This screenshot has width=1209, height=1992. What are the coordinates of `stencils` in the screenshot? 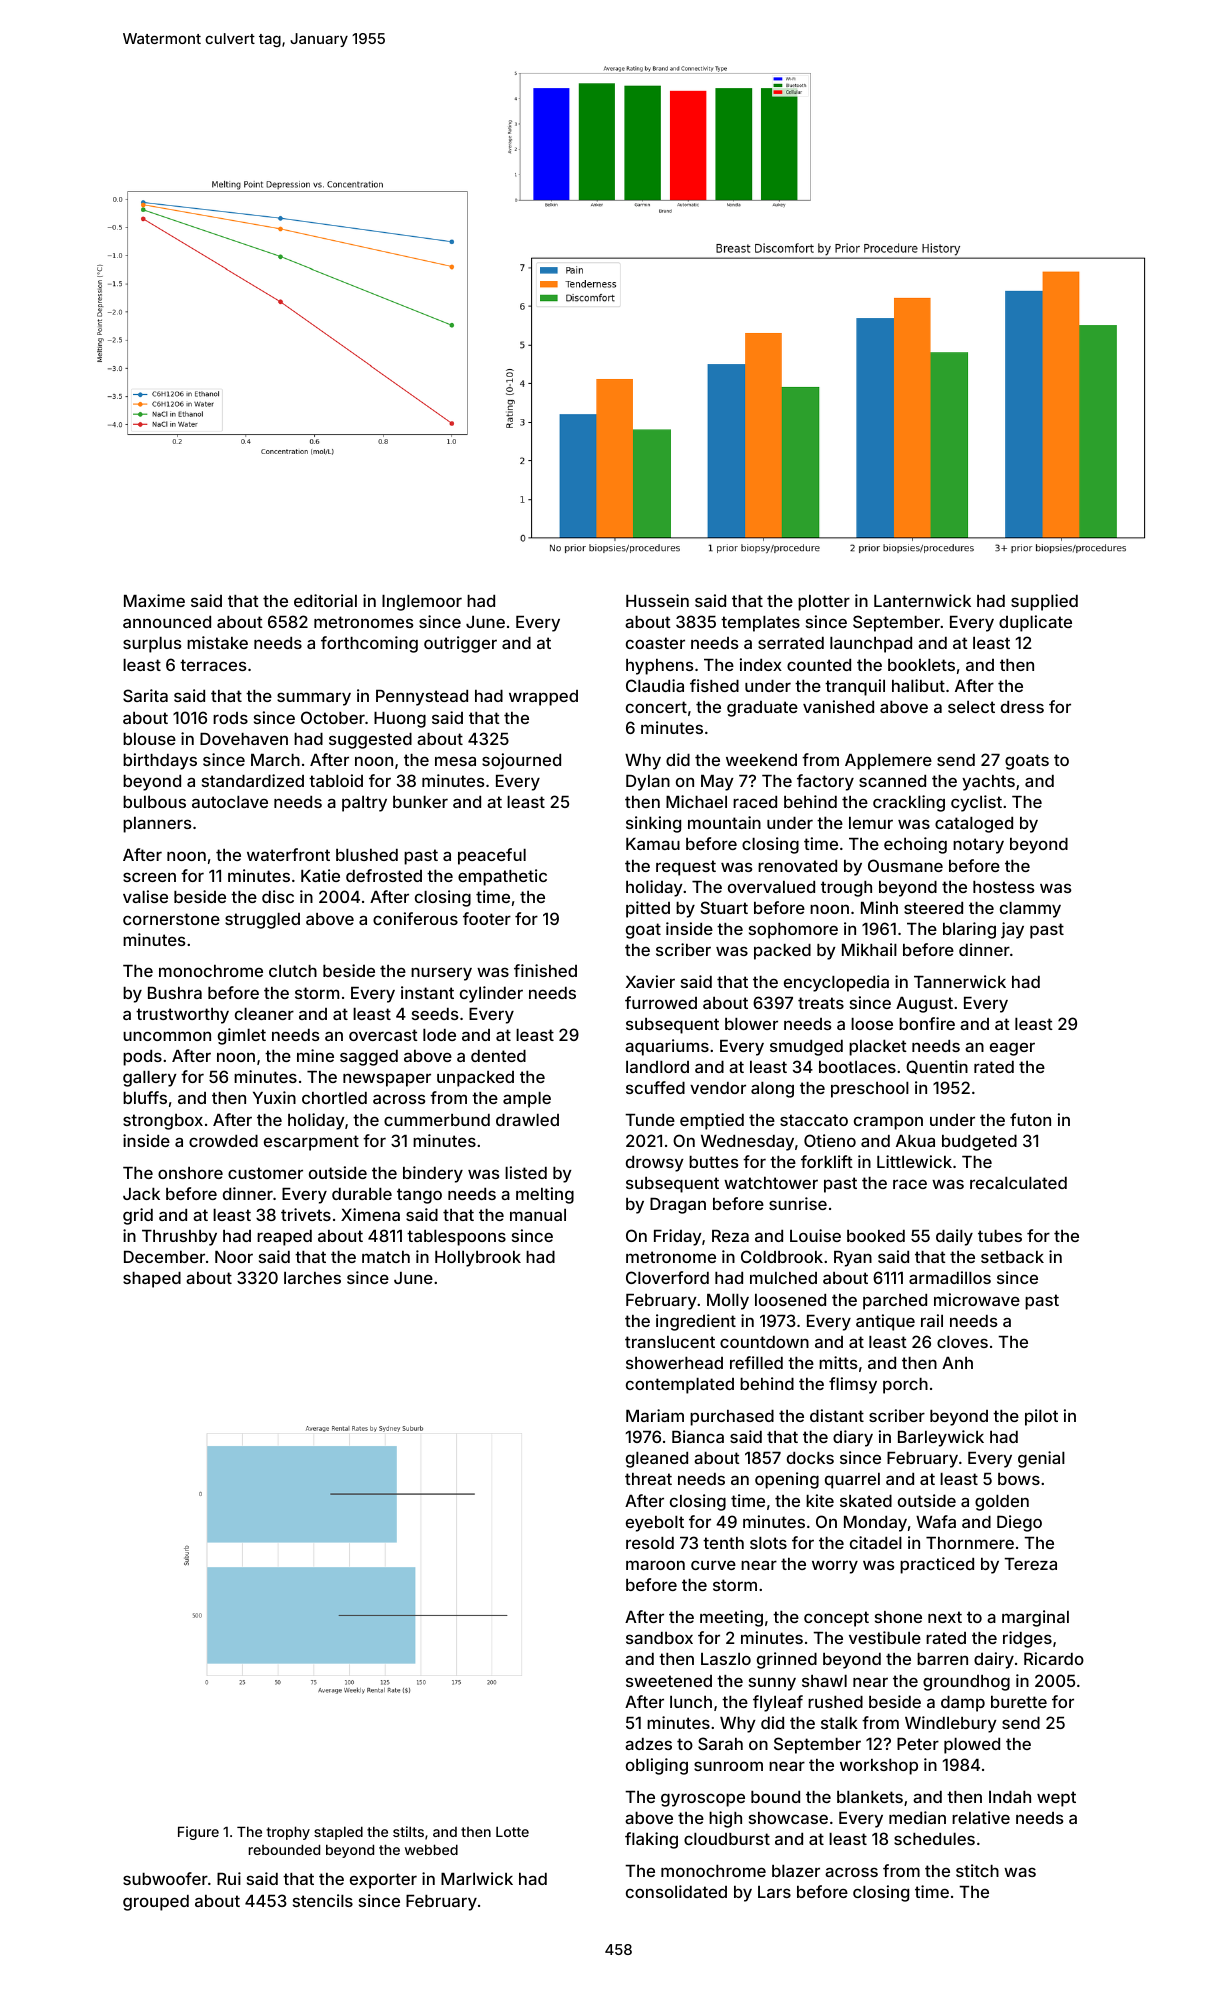 It's located at (323, 1900).
